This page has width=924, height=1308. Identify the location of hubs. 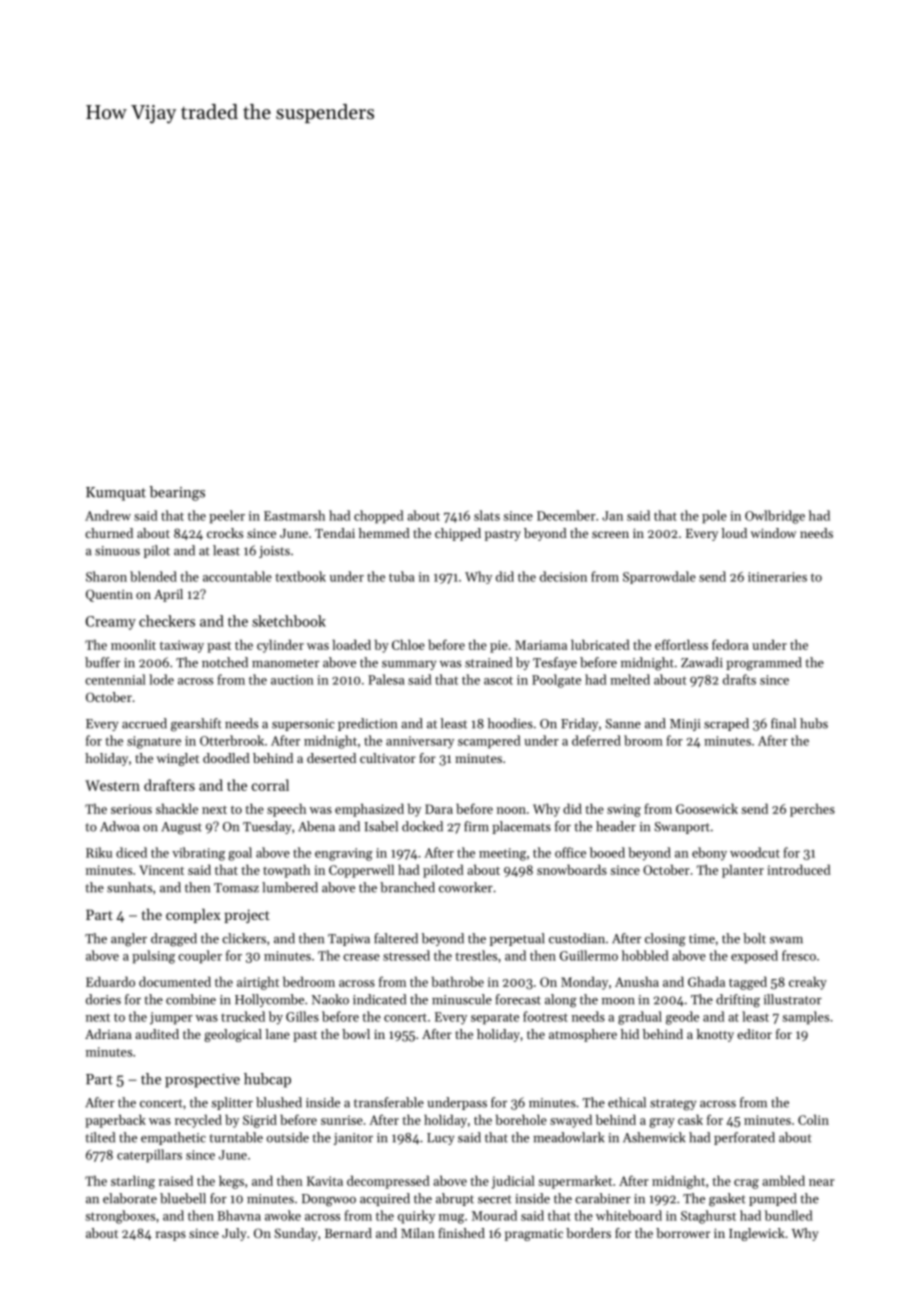
(814, 723).
